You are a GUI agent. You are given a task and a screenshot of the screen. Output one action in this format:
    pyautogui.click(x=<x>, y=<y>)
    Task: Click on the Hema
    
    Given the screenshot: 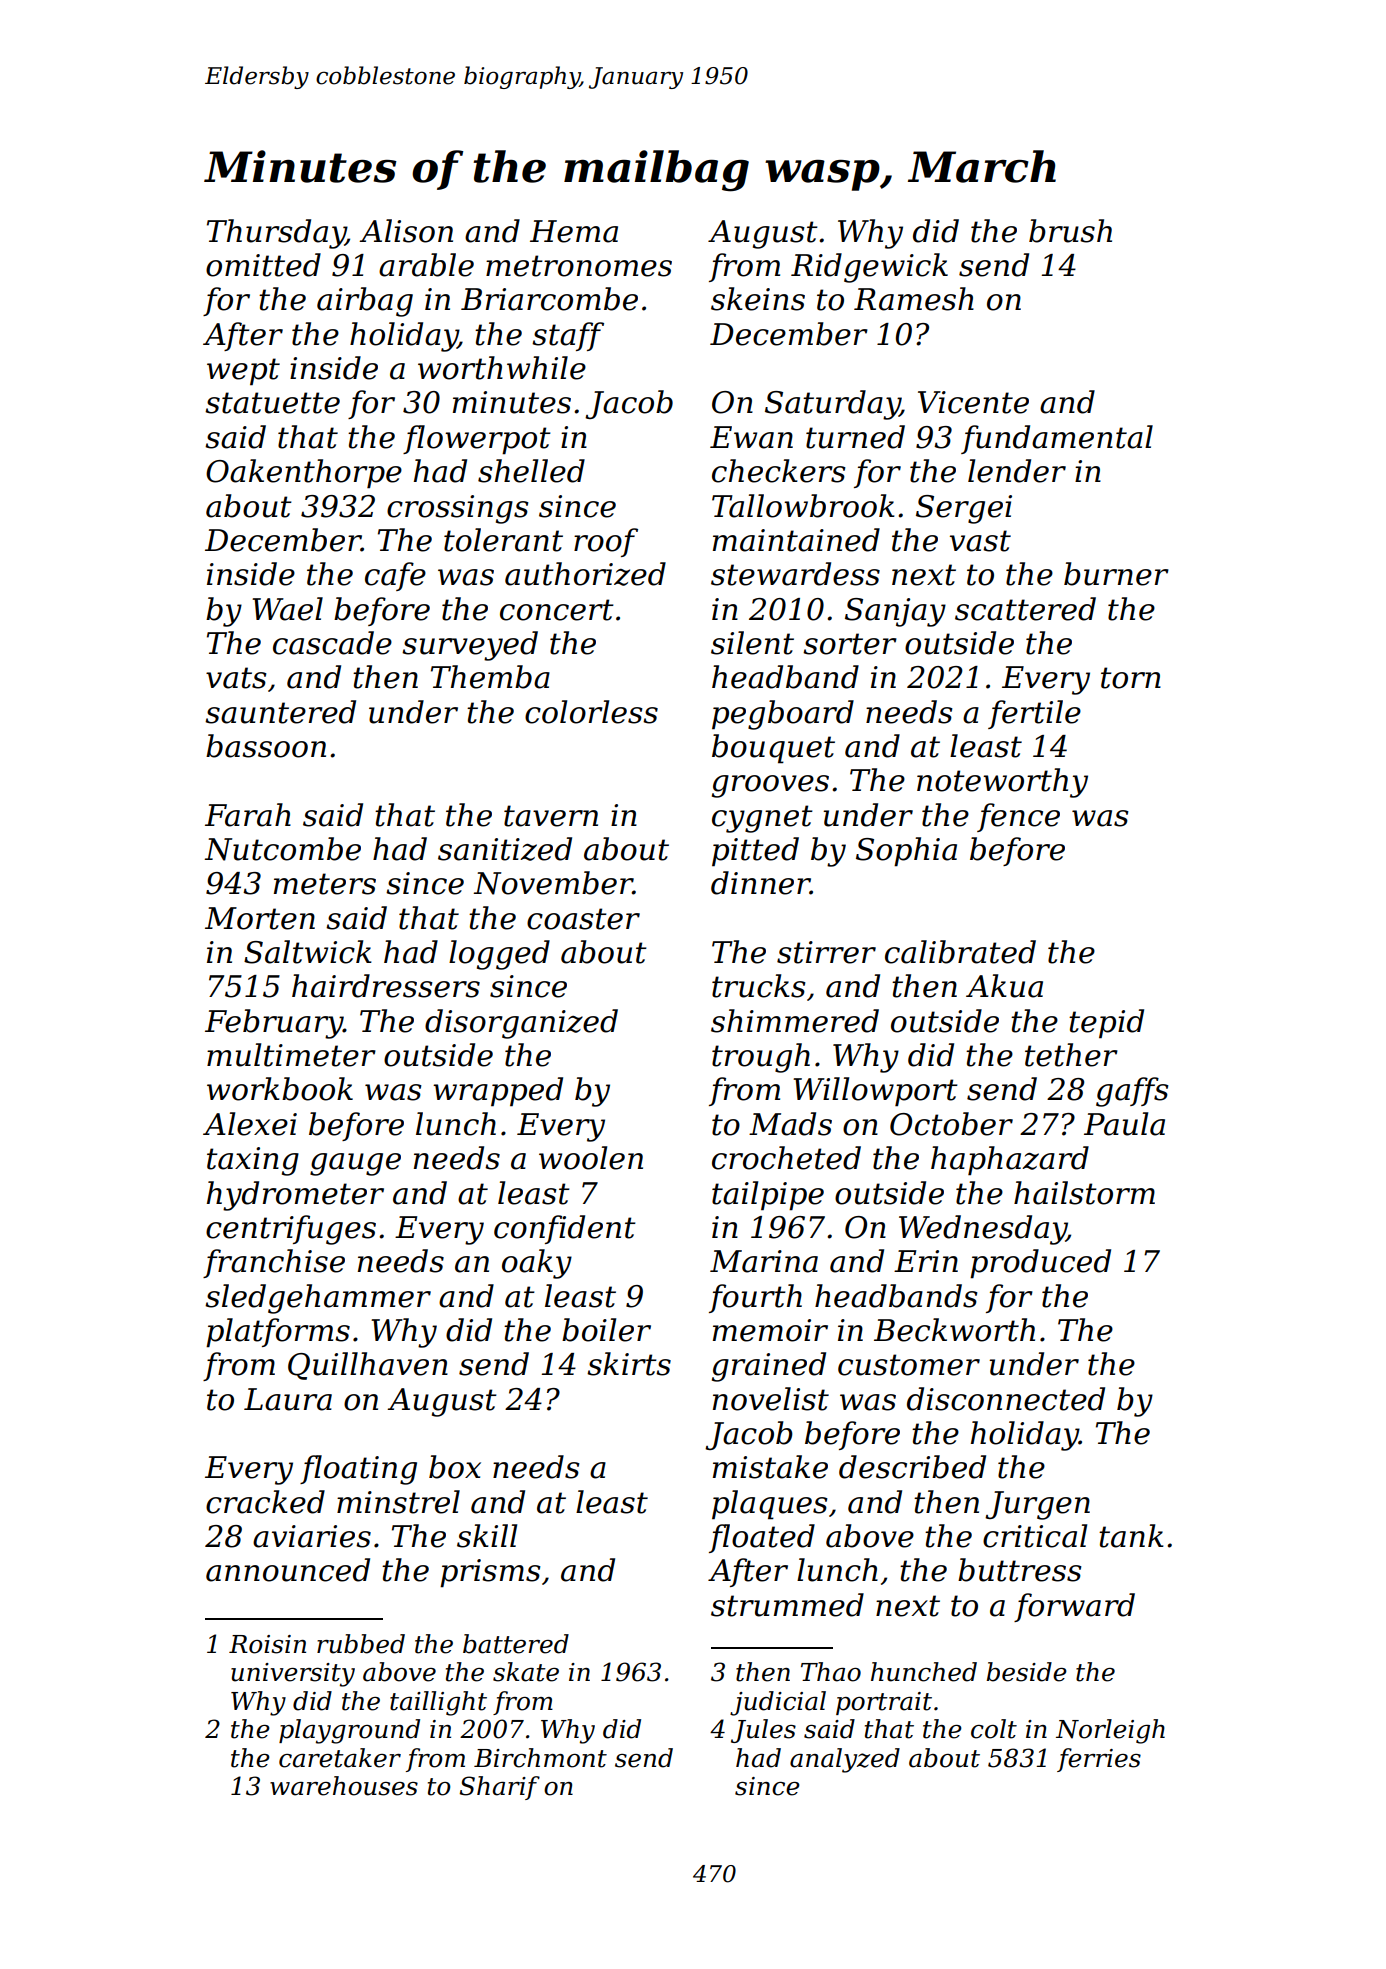 What is the action you would take?
    pyautogui.click(x=574, y=231)
